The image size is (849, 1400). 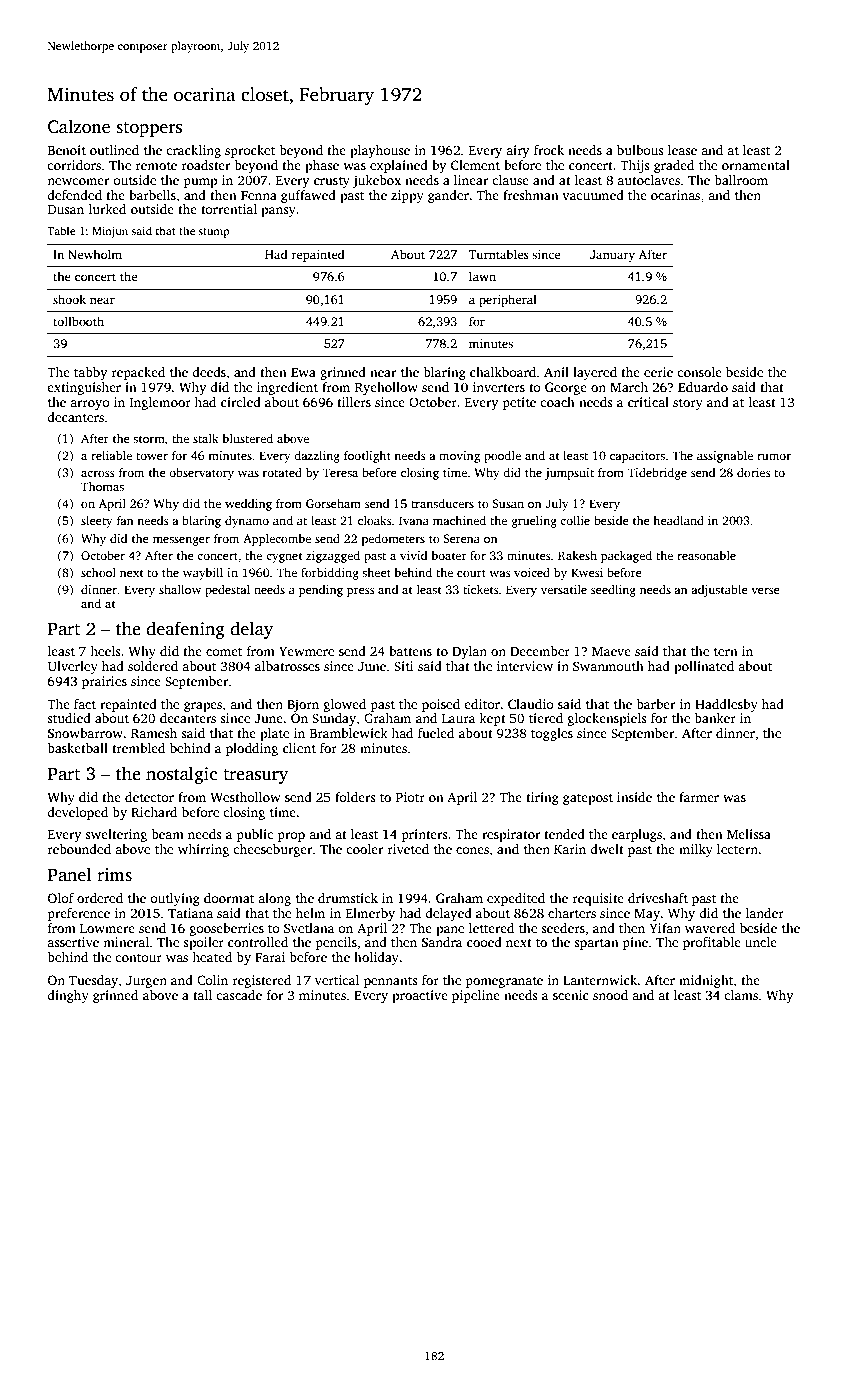 I want to click on Siti, so click(x=403, y=666).
